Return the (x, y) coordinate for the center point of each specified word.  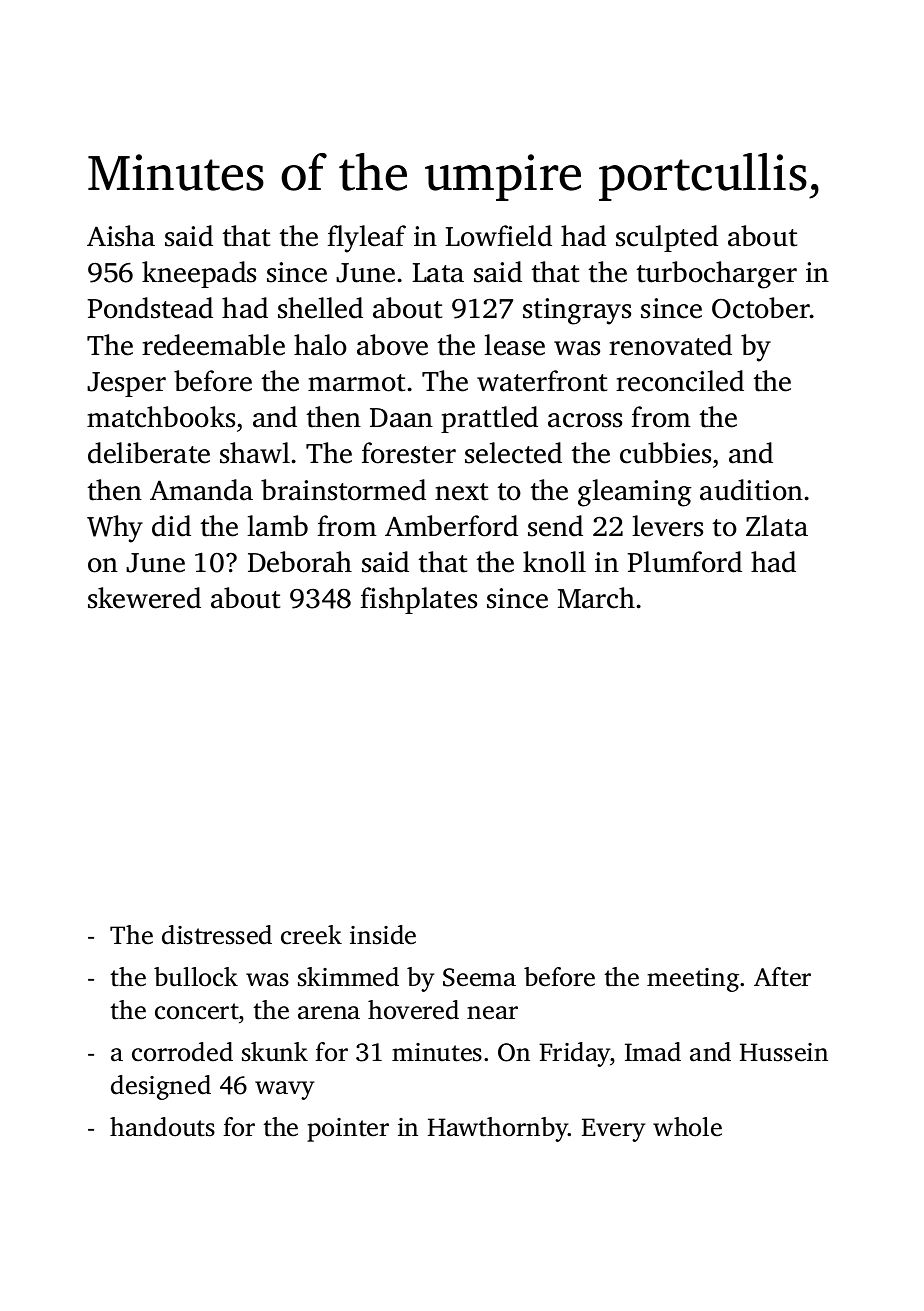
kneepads (199, 274)
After (782, 977)
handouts (162, 1127)
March (596, 598)
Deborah (300, 562)
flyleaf (367, 239)
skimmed (348, 977)
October (761, 308)
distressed (217, 935)
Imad (653, 1052)
